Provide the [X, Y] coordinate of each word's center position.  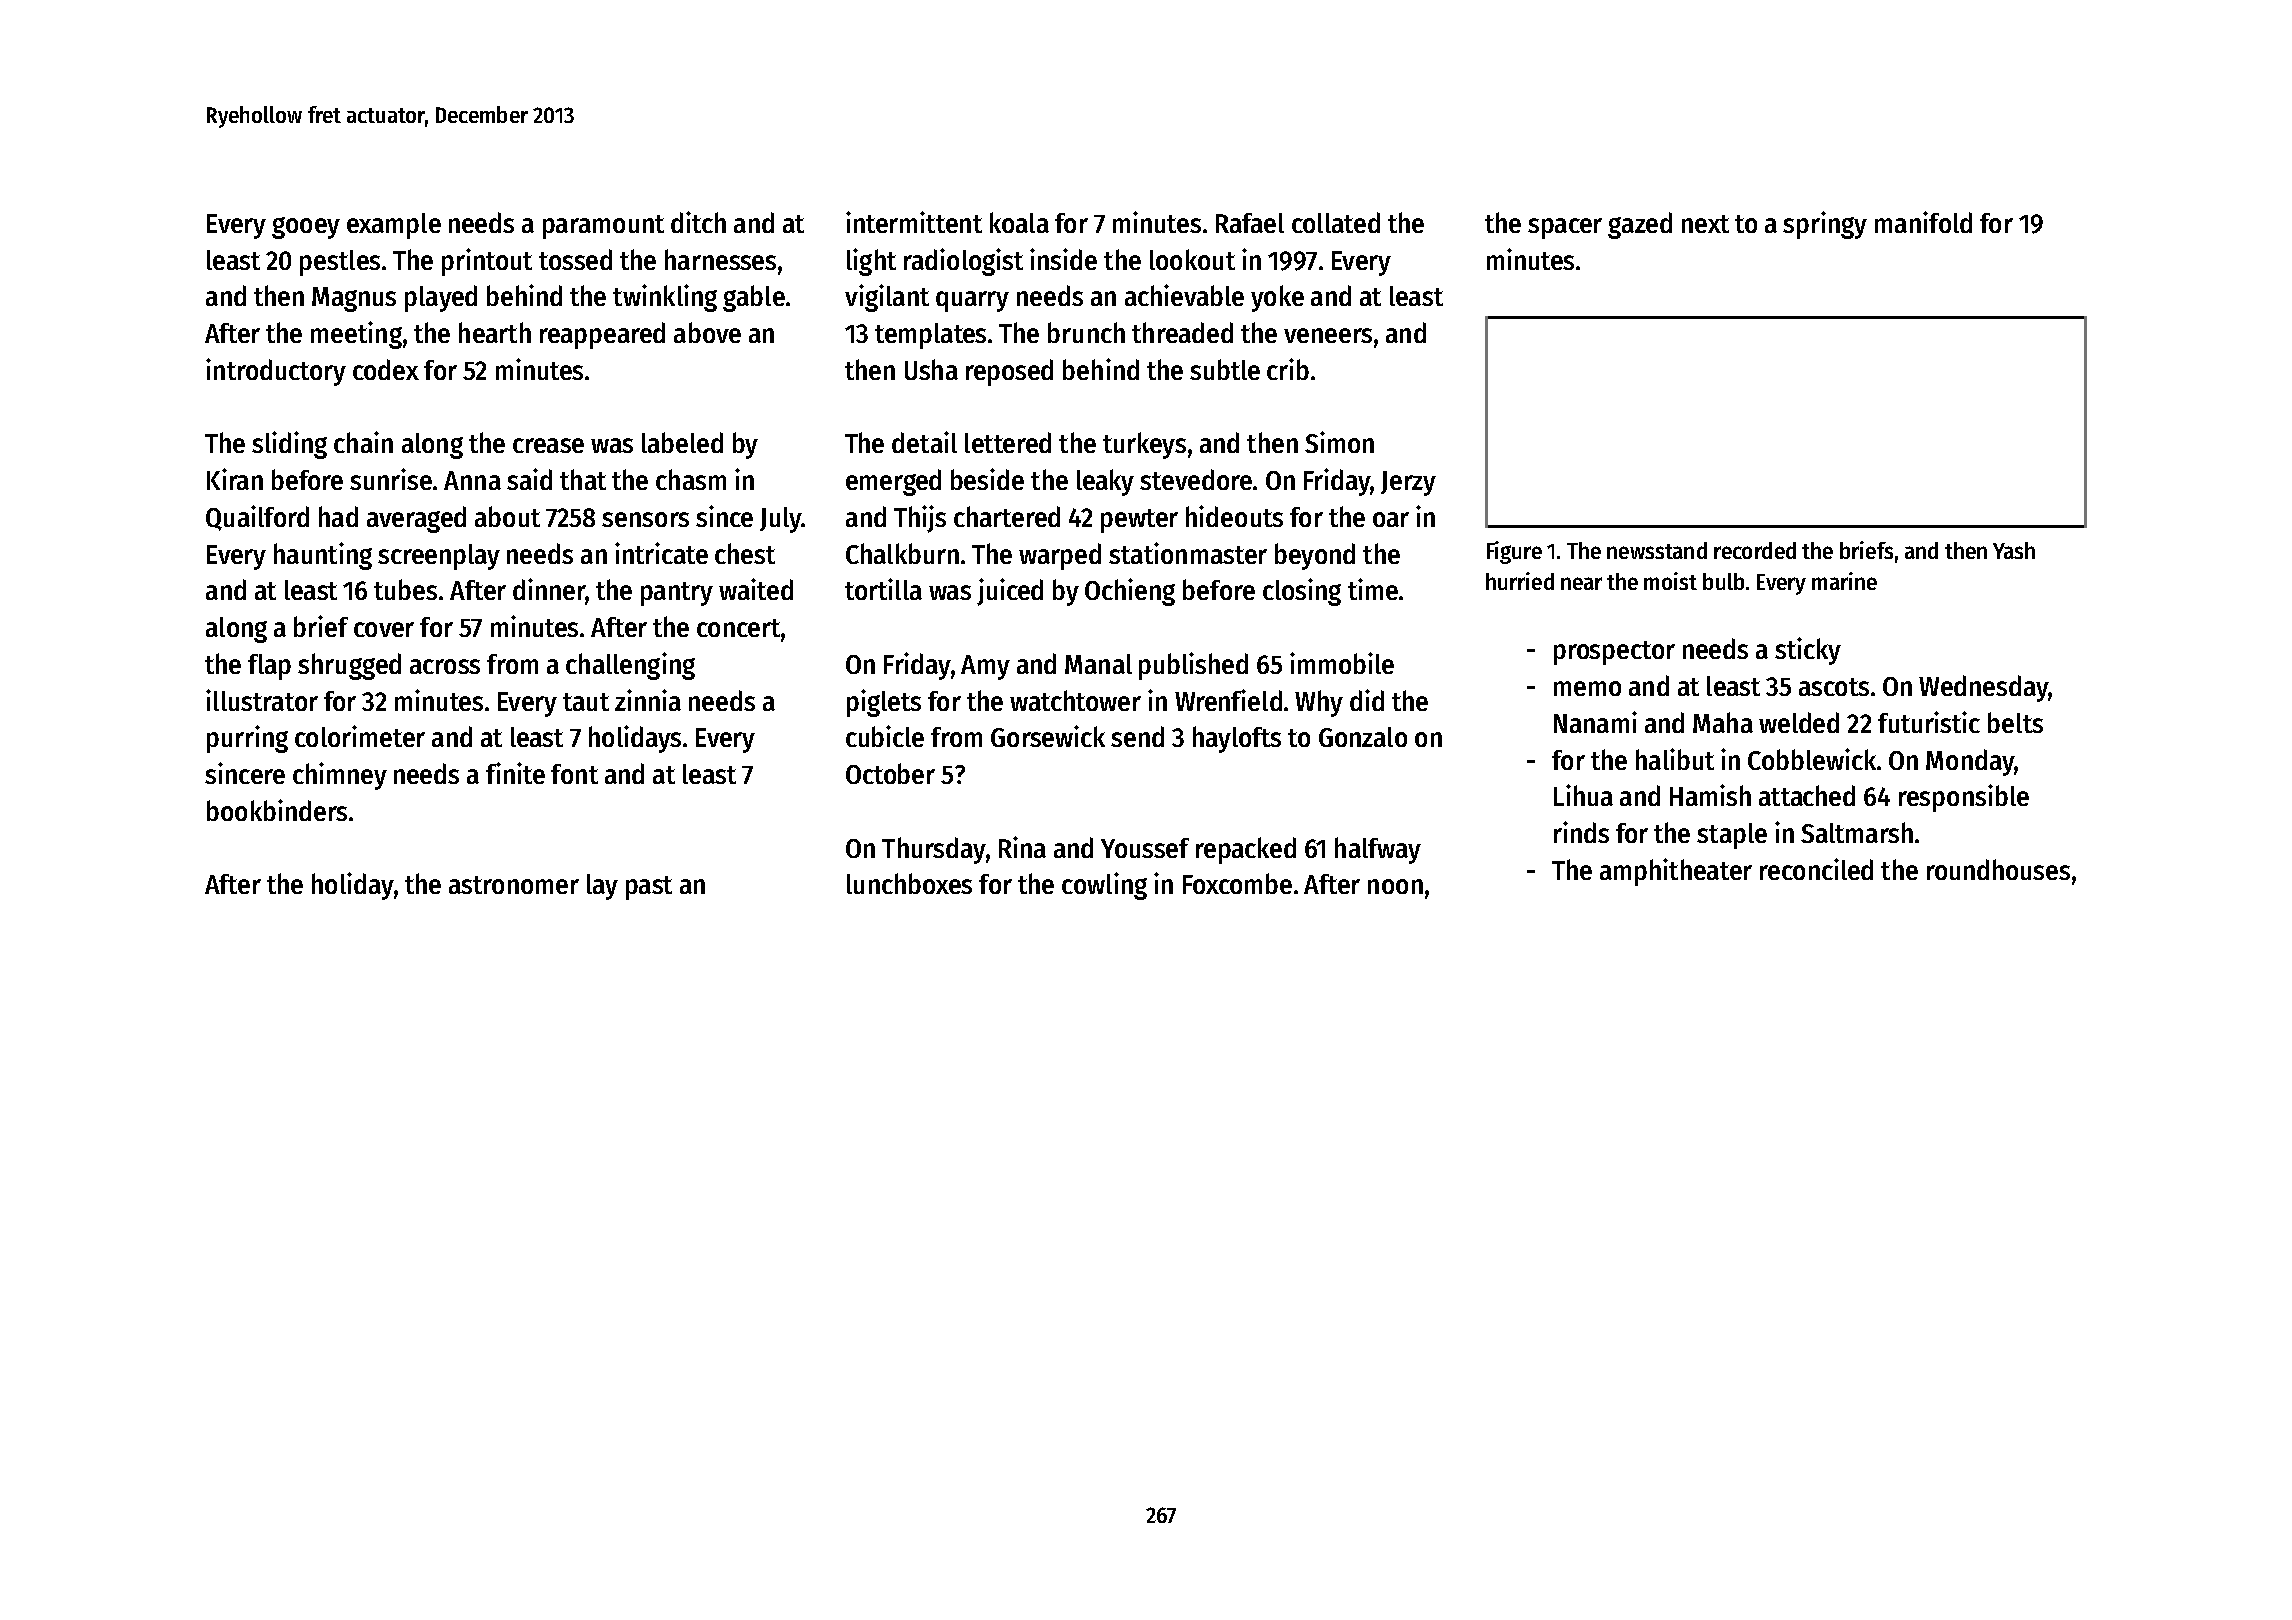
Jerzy [1408, 483]
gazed [1640, 225]
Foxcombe [1237, 883]
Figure [1514, 552]
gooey [306, 228]
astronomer [514, 885]
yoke [1277, 298]
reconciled [1816, 869]
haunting [323, 556]
